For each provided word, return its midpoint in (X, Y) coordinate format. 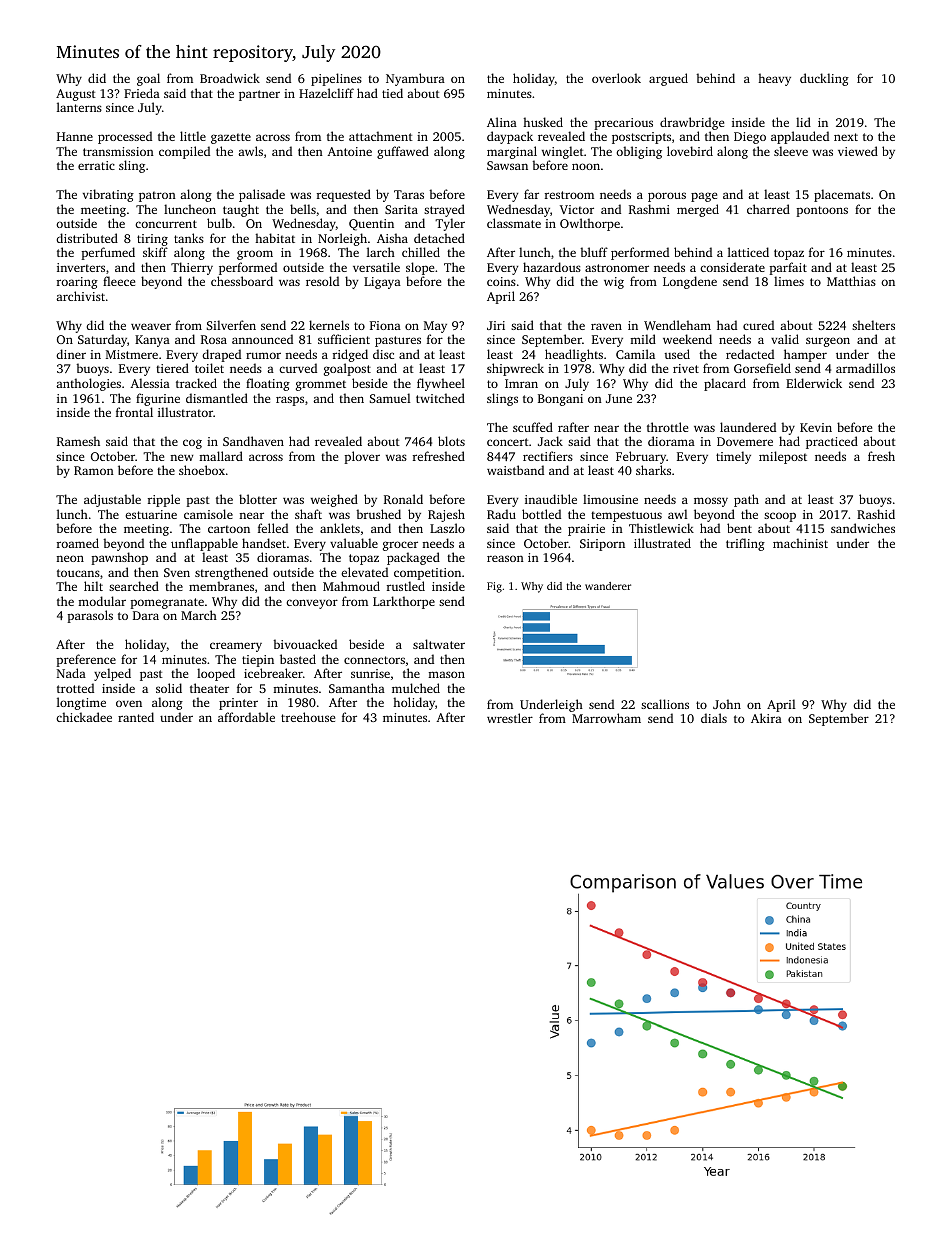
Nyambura (415, 79)
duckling (824, 79)
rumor (263, 355)
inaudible (551, 499)
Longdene (690, 282)
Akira (766, 718)
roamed (78, 543)
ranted (136, 717)
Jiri (496, 325)
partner (259, 95)
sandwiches (863, 528)
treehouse (308, 717)
